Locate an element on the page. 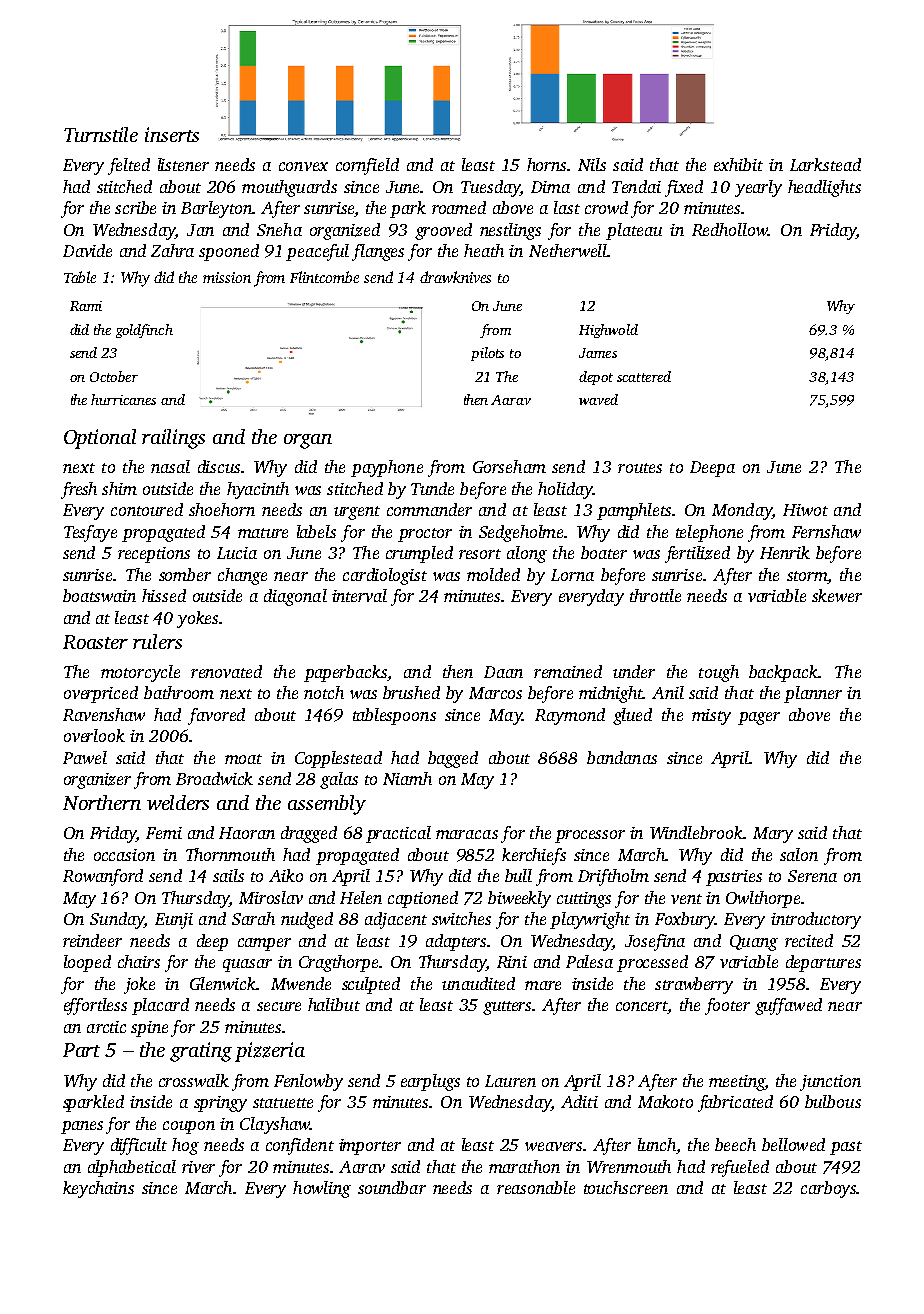 This page has width=924, height=1314. telephone is located at coordinates (709, 533).
